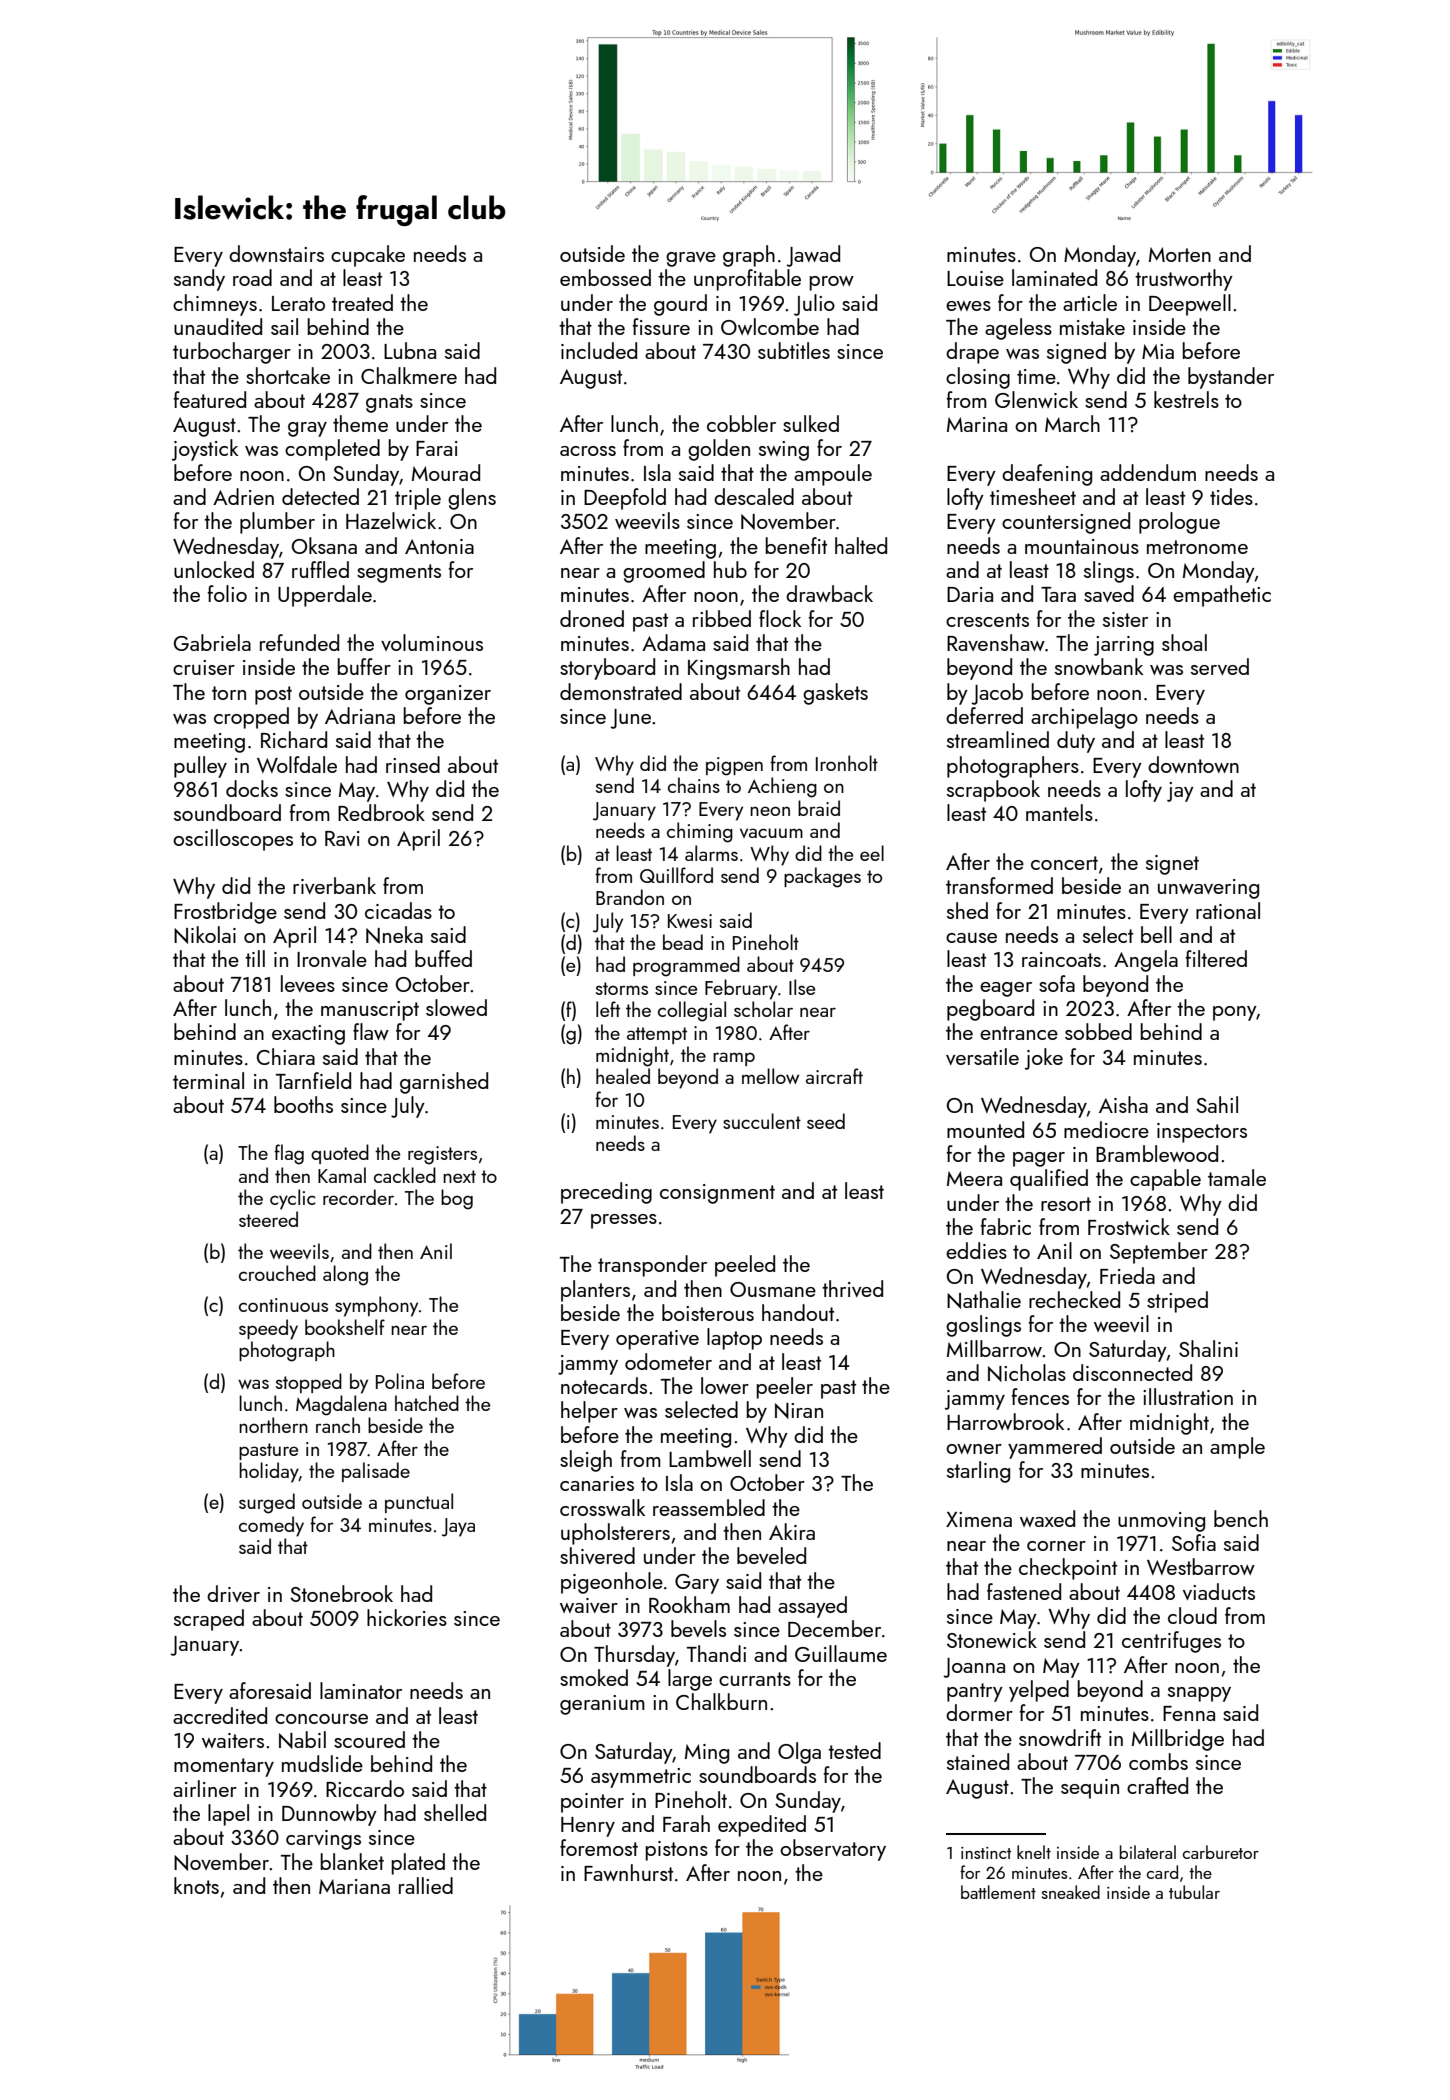 This page has height=2100, width=1450. I want to click on fissure, so click(661, 326).
